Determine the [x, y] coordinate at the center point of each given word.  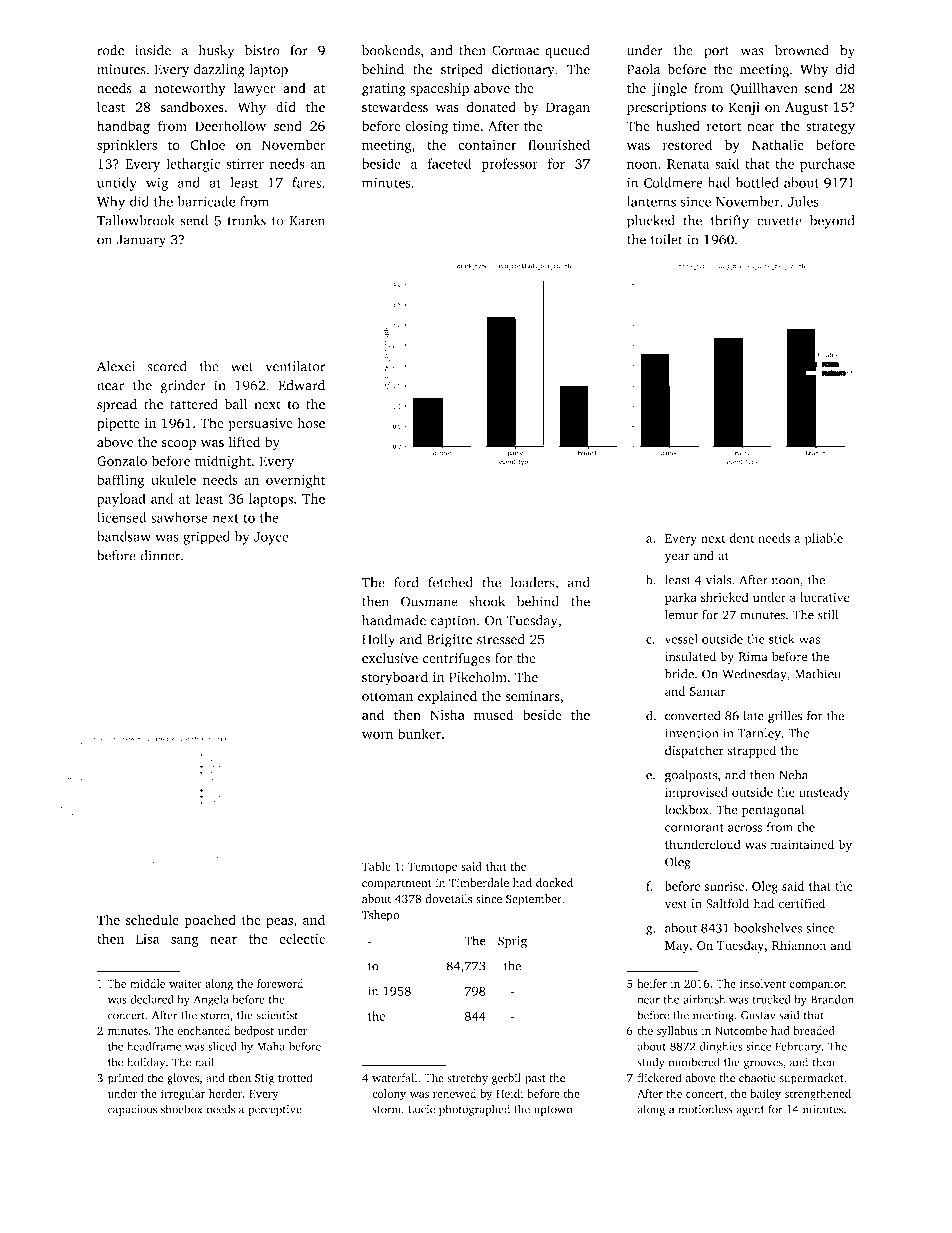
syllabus [677, 1032]
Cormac [515, 50]
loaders [532, 582]
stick [782, 639]
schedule [152, 919]
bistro [262, 50]
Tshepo [380, 916]
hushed [678, 125]
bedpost [254, 1032]
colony [389, 1095]
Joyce [271, 538]
